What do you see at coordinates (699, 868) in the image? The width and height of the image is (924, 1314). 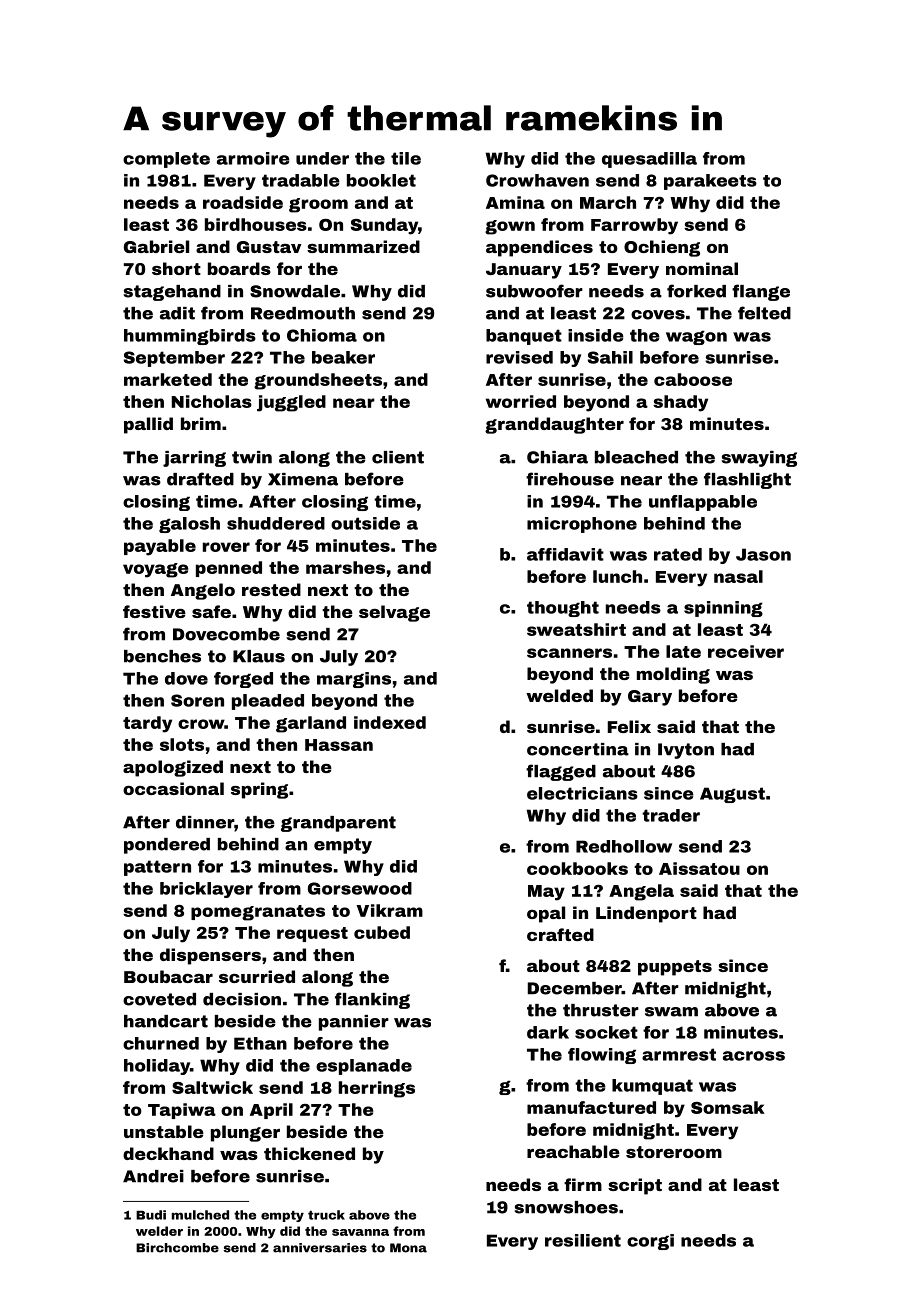 I see `Aissatou` at bounding box center [699, 868].
